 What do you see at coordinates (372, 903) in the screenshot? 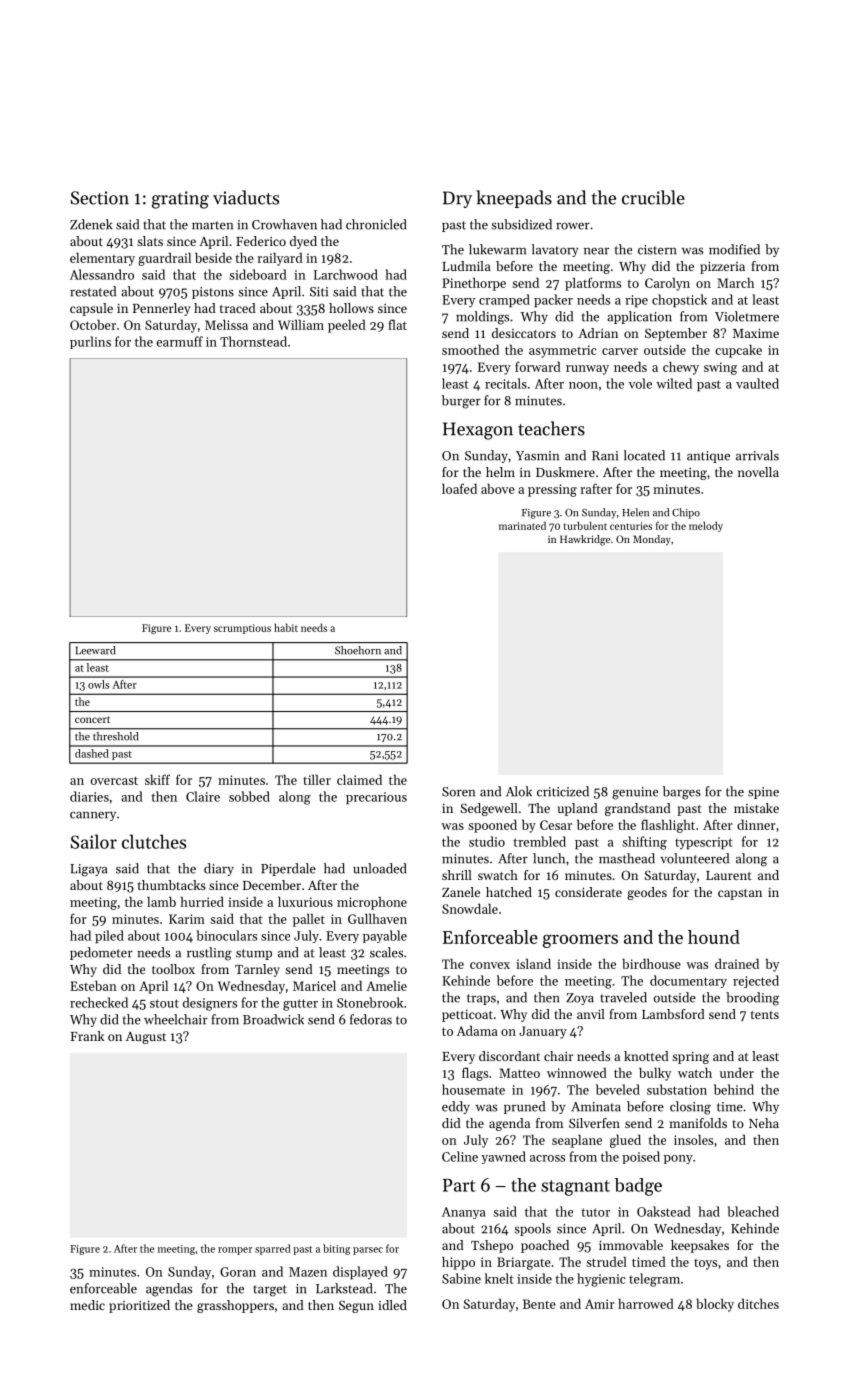
I see `microphone` at bounding box center [372, 903].
